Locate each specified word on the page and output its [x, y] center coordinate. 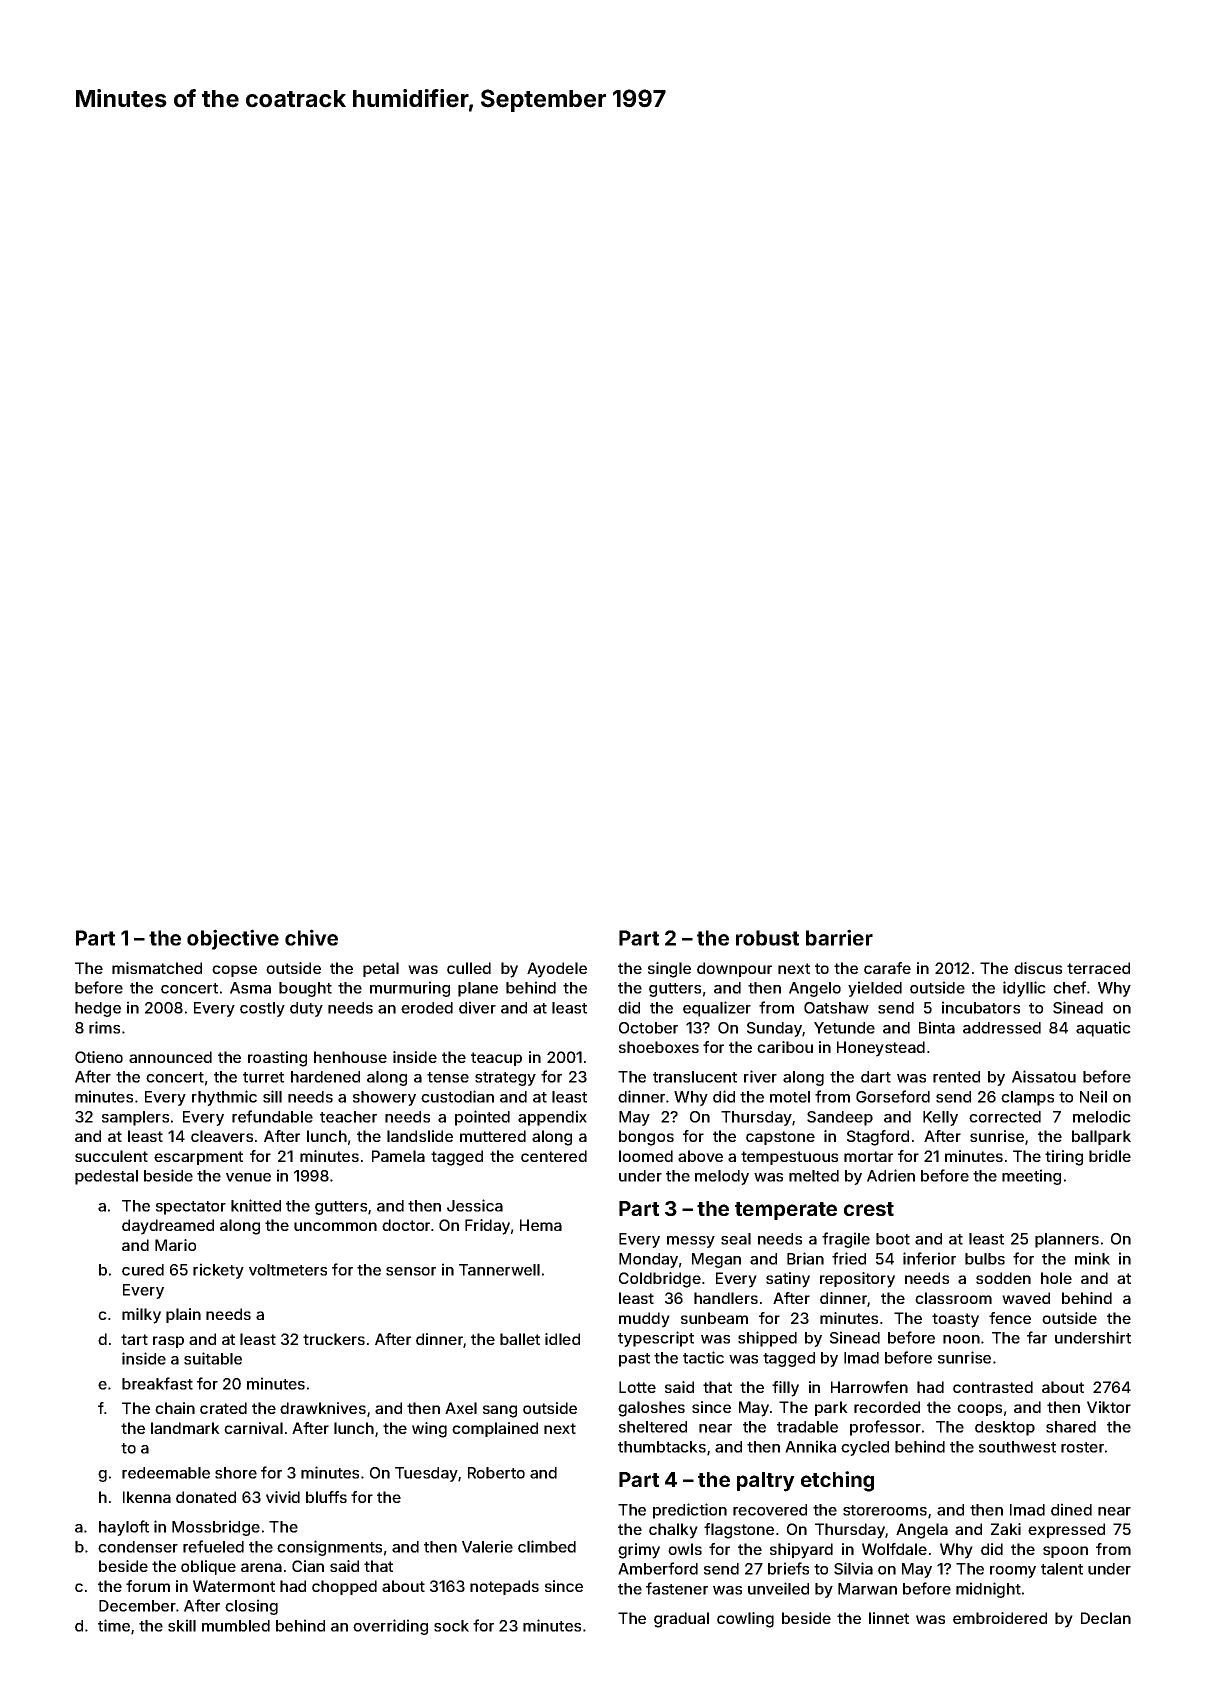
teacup [496, 1059]
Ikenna [147, 1497]
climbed [547, 1546]
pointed [482, 1118]
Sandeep [840, 1118]
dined [1071, 1509]
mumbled [236, 1626]
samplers [135, 1118]
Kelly [940, 1118]
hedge [98, 1009]
